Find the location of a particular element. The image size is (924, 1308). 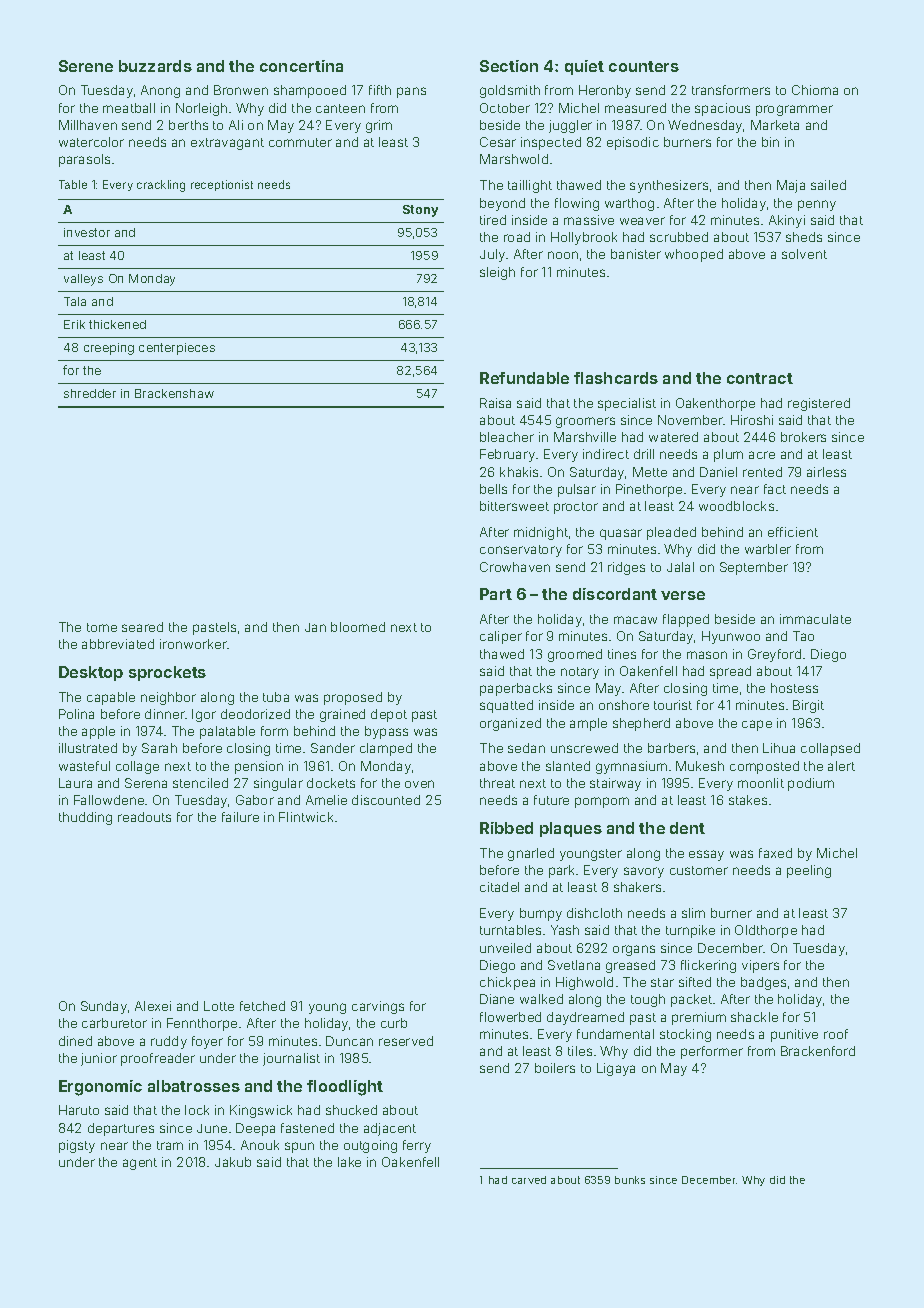

organized is located at coordinates (510, 724).
